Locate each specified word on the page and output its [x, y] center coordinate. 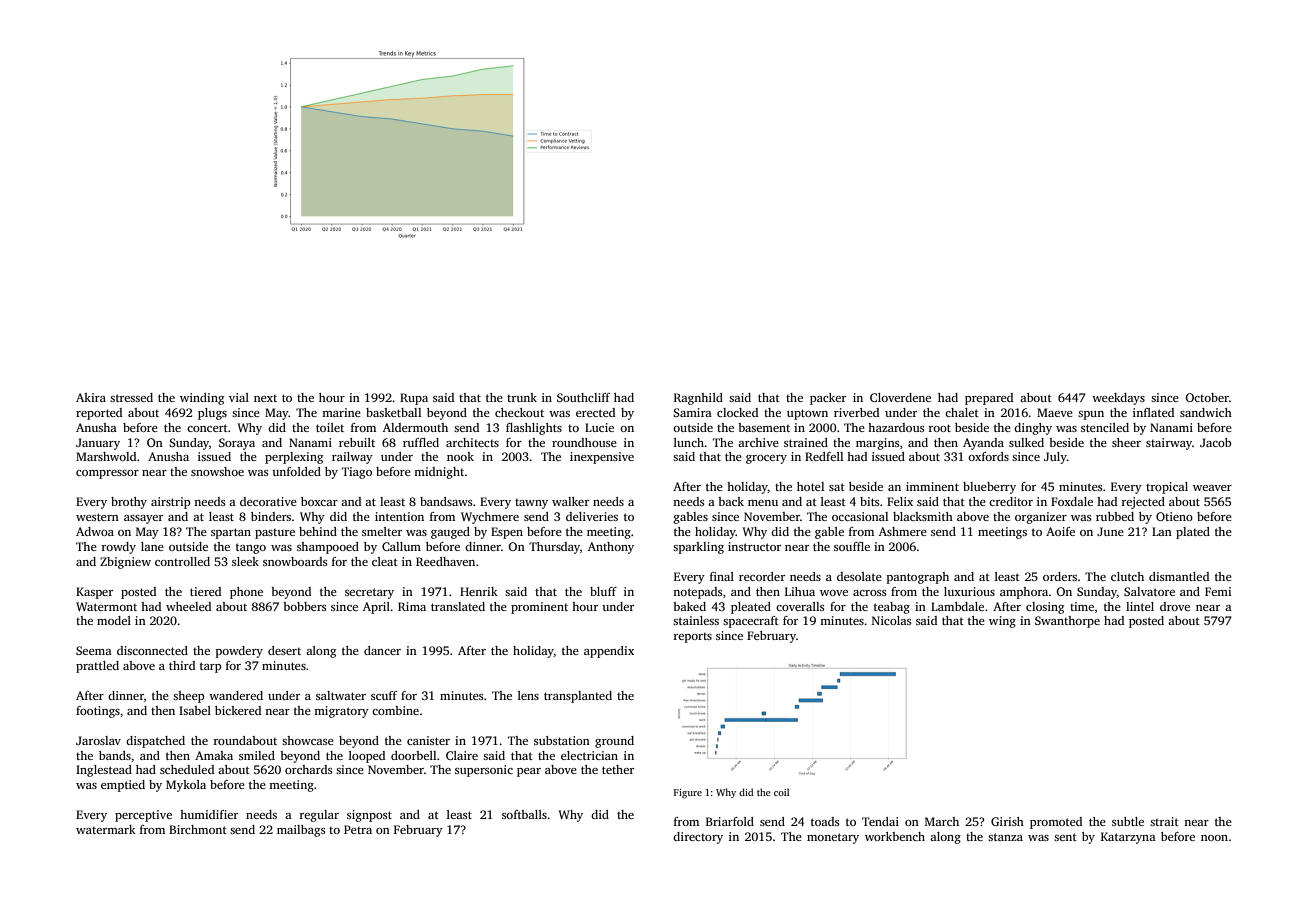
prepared [989, 399]
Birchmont [198, 829]
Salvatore [1149, 591]
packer [828, 399]
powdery [239, 652]
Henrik [479, 591]
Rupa [414, 399]
